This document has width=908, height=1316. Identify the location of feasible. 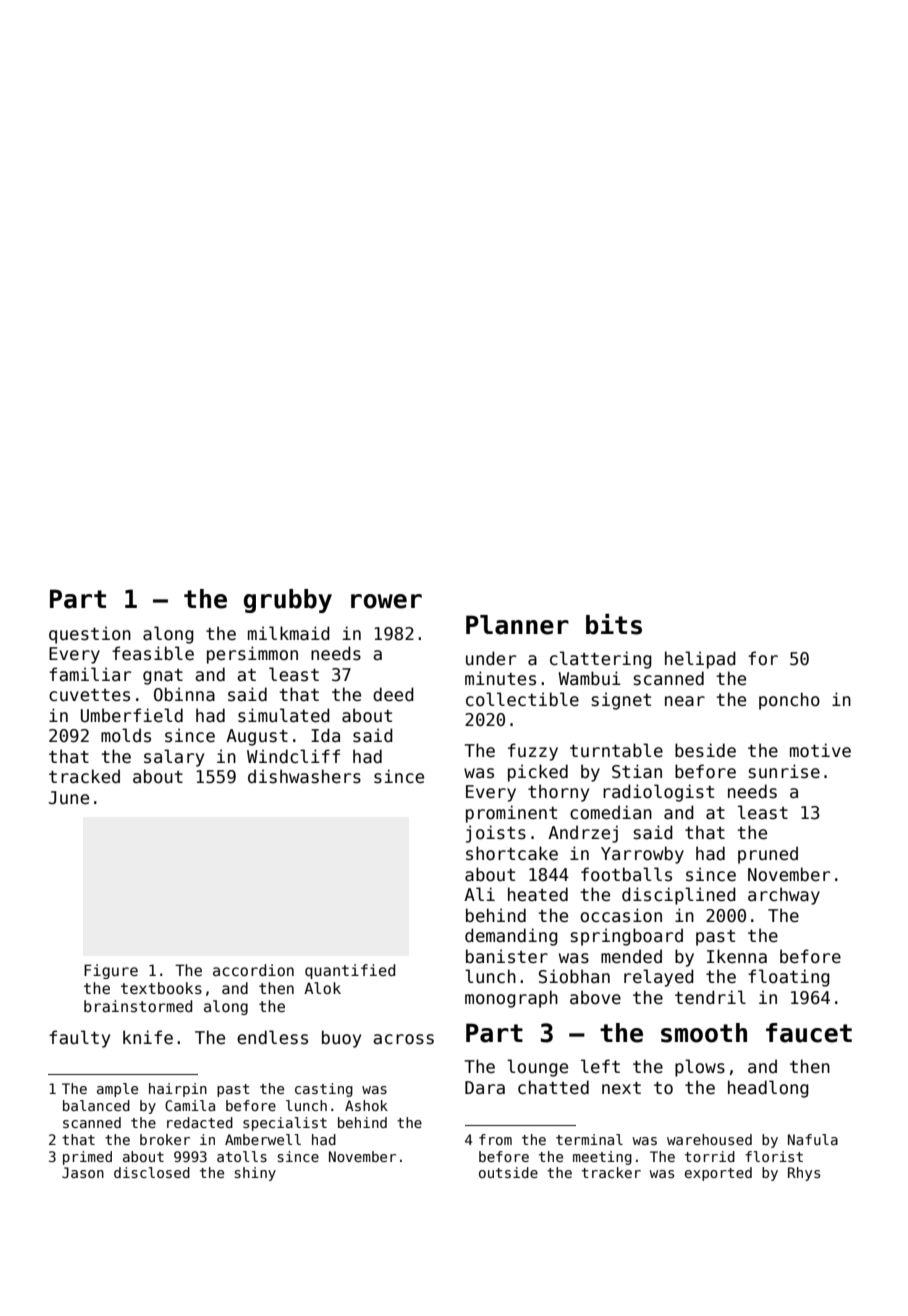
(153, 653).
